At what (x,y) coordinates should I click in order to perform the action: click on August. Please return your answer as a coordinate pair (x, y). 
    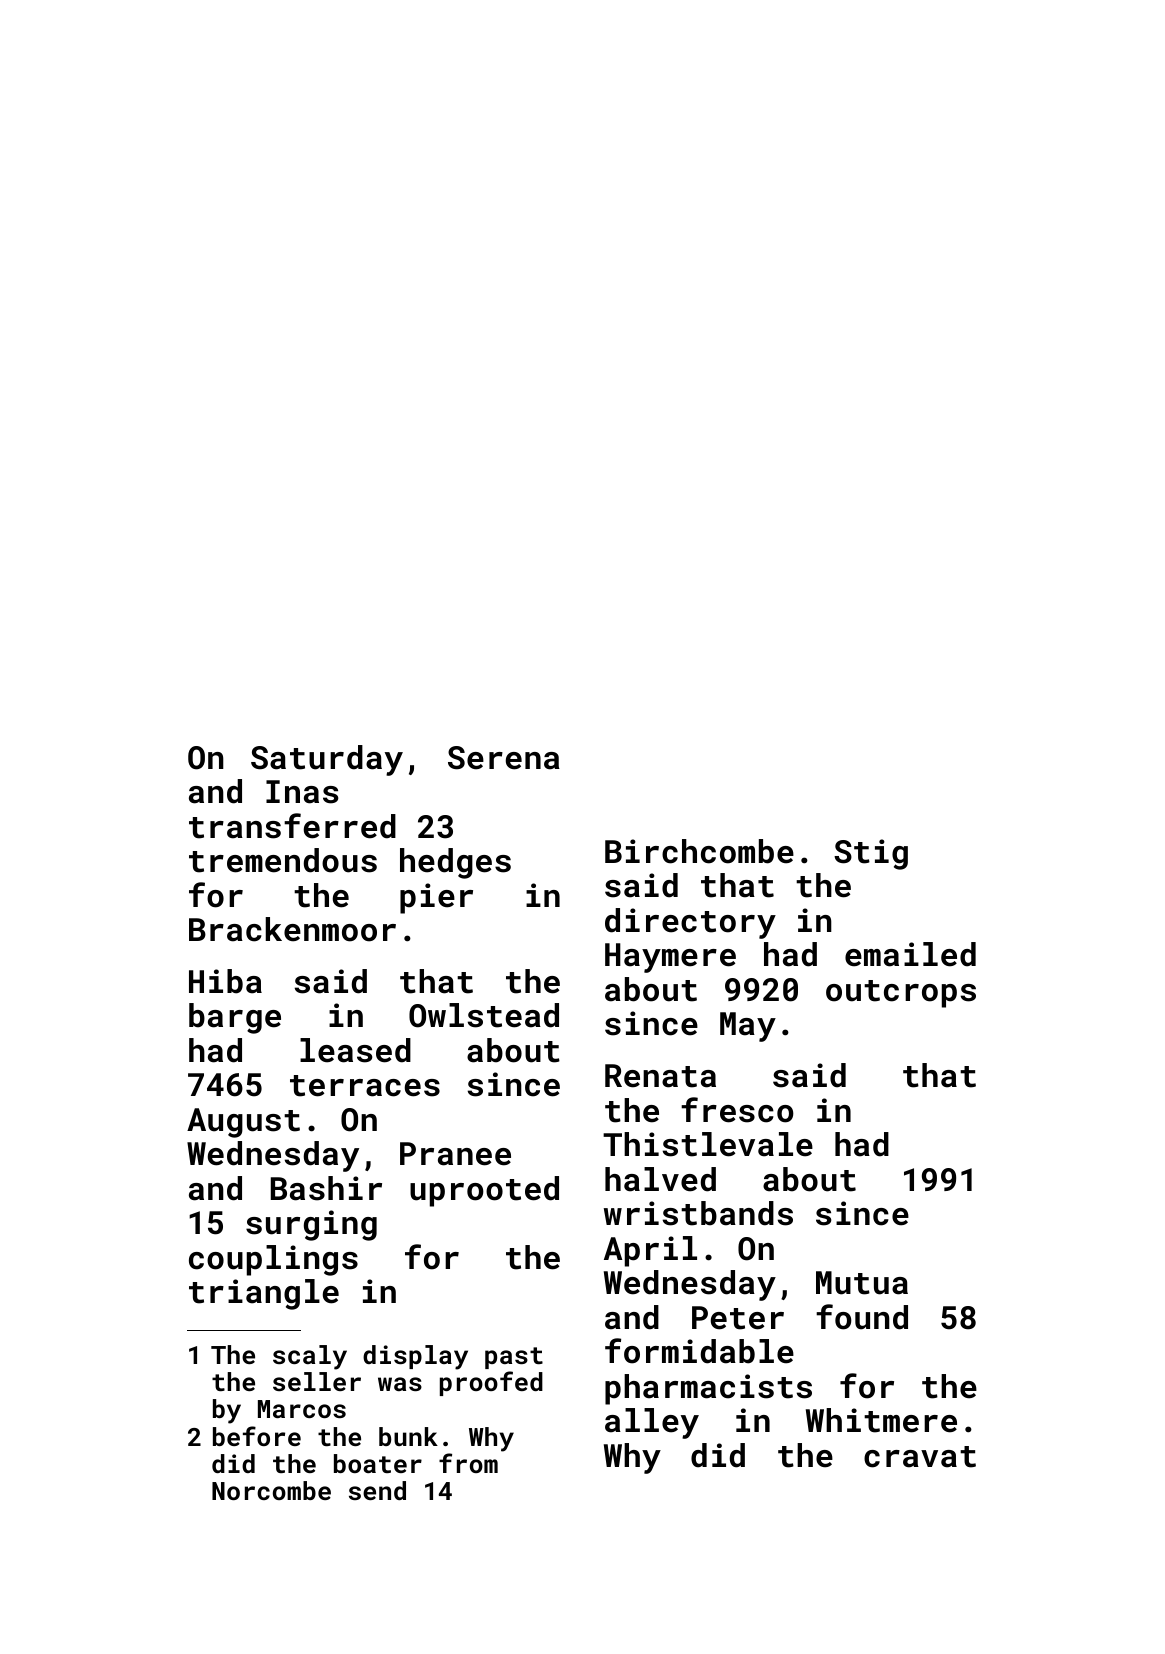
    Looking at the image, I should click on (243, 1123).
